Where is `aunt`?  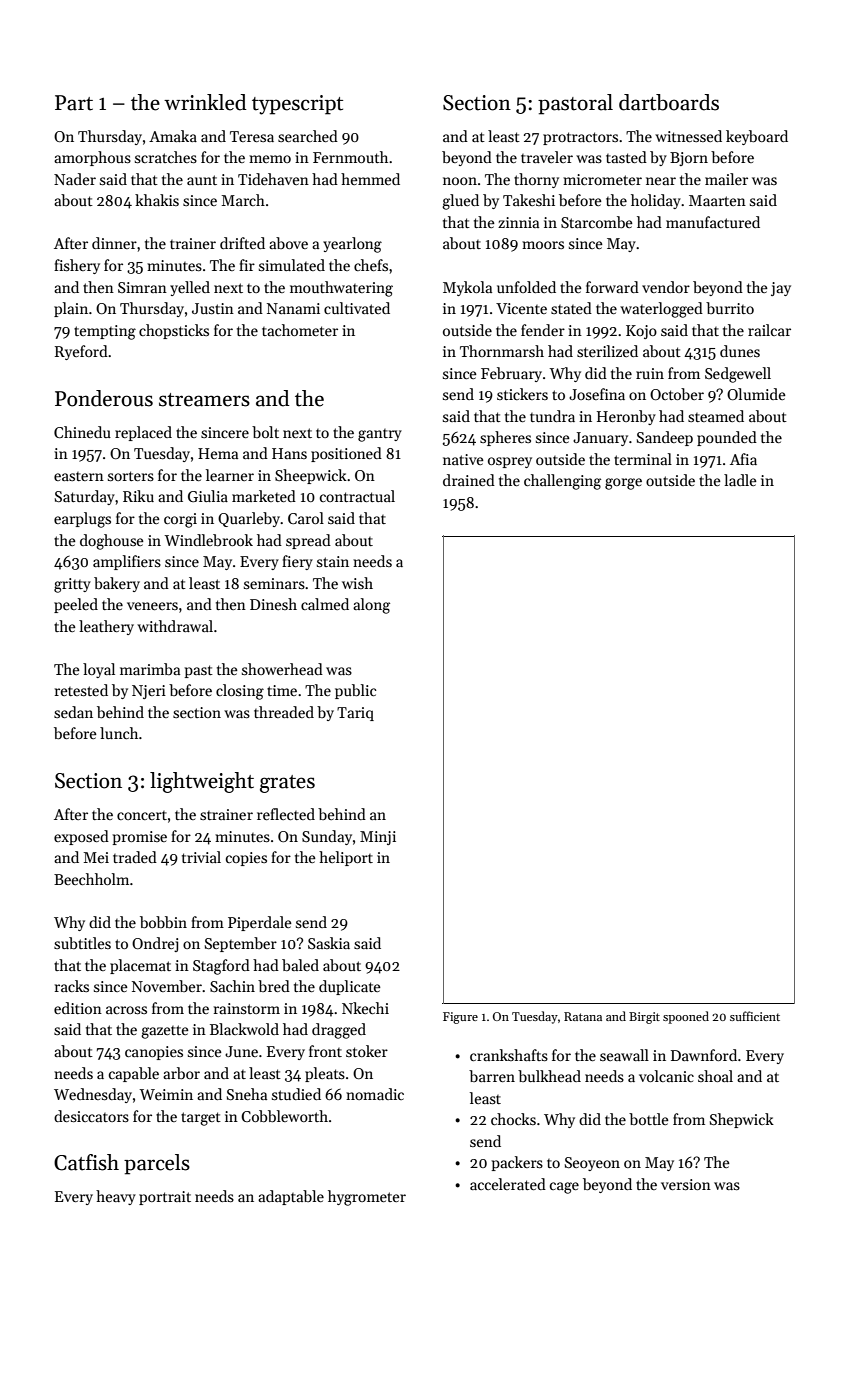
aunt is located at coordinates (202, 180).
